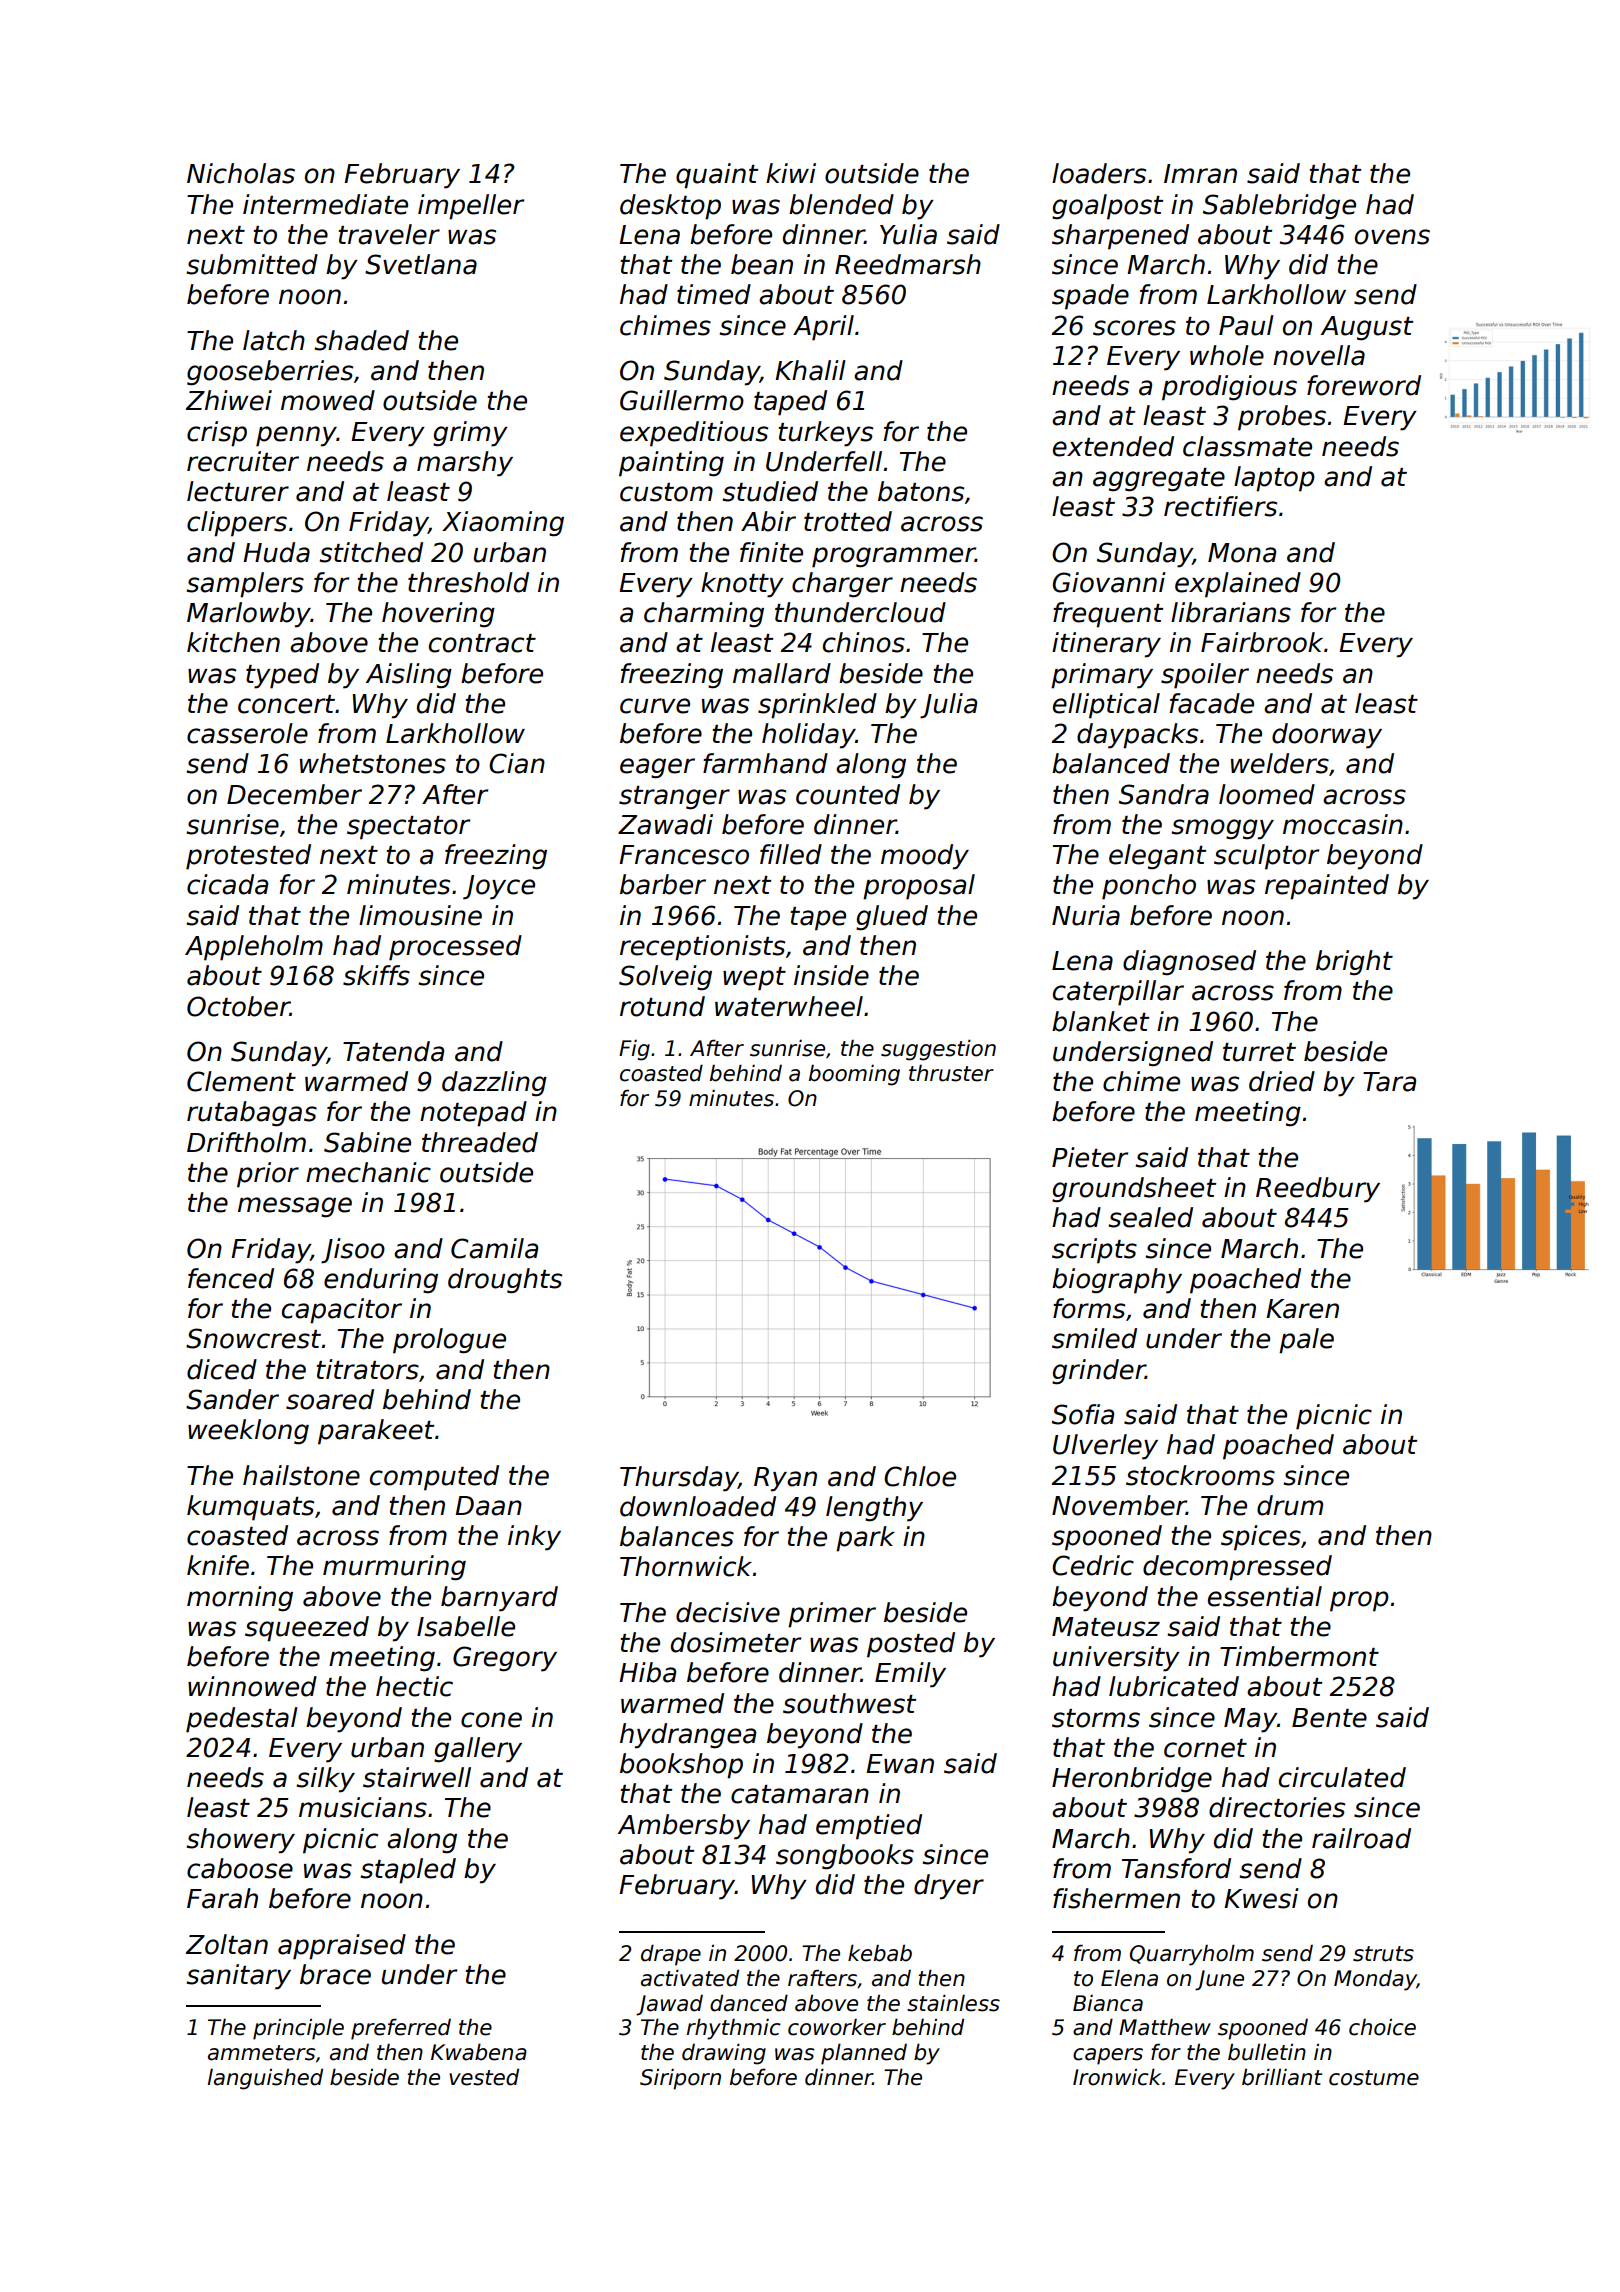  What do you see at coordinates (1094, 1251) in the document?
I see `scripts` at bounding box center [1094, 1251].
